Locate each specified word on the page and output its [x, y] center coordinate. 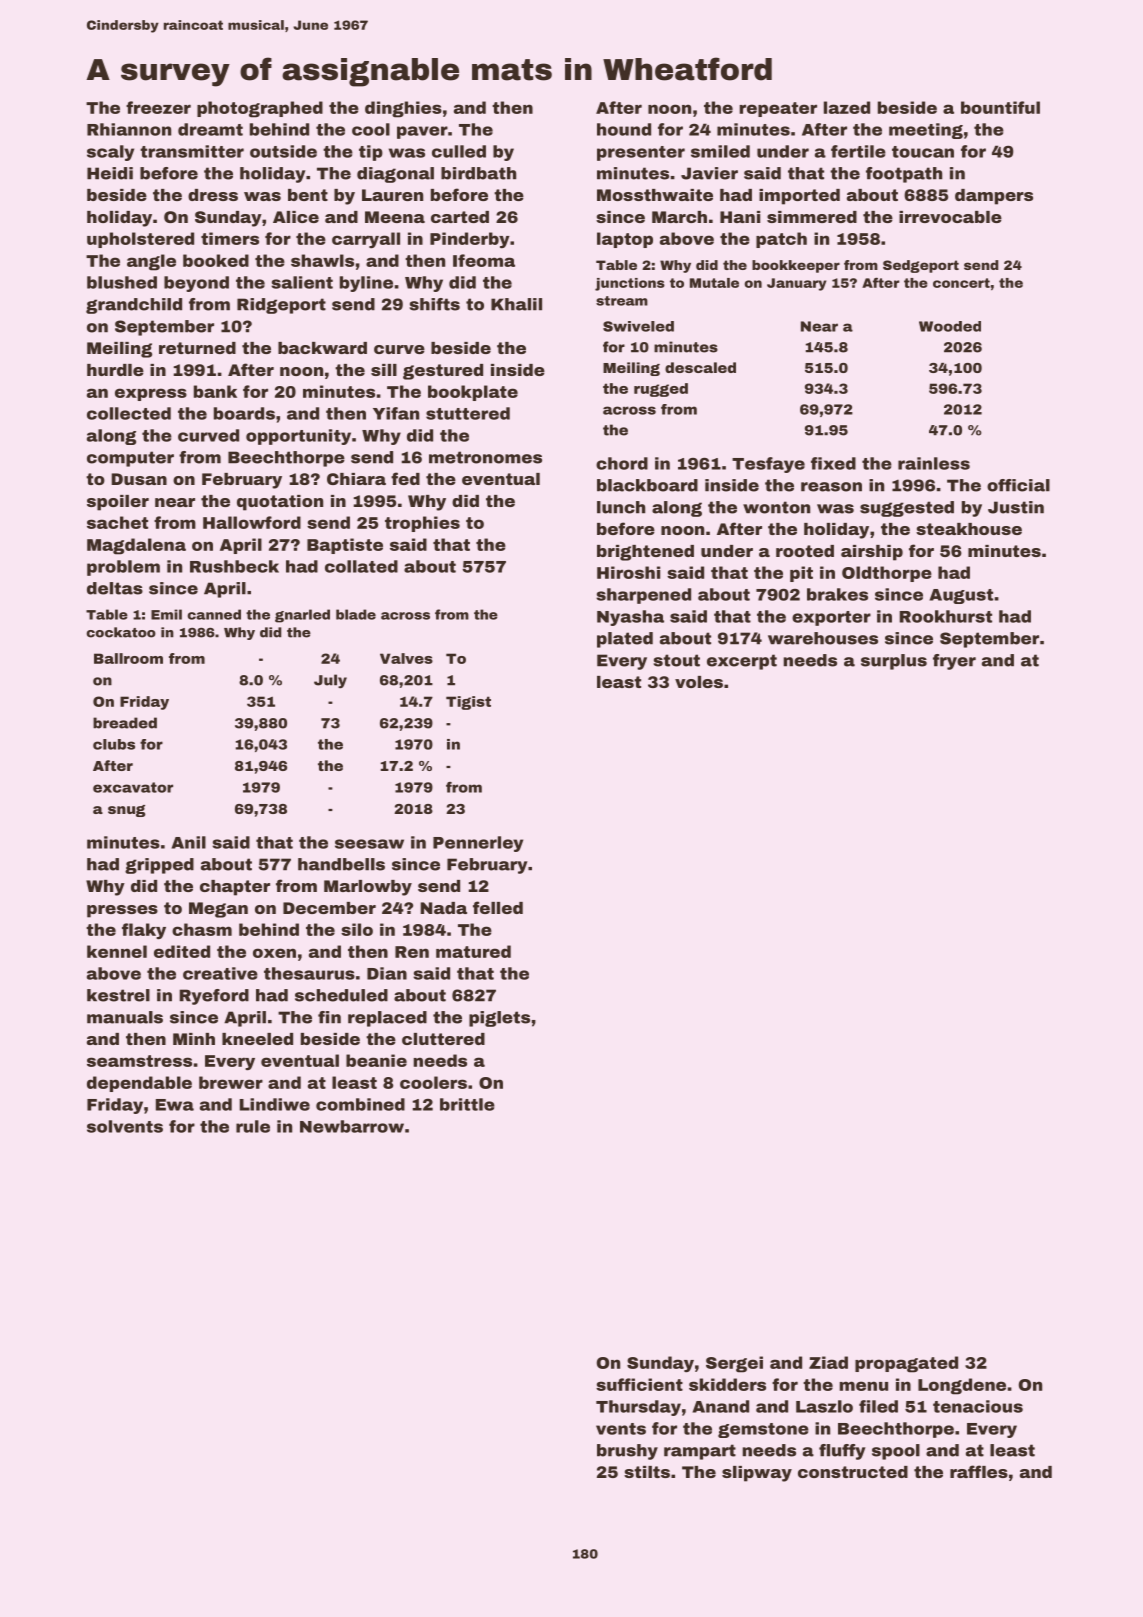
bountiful [1000, 107]
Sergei [734, 1364]
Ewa [175, 1105]
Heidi [110, 173]
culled [459, 151]
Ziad [828, 1362]
